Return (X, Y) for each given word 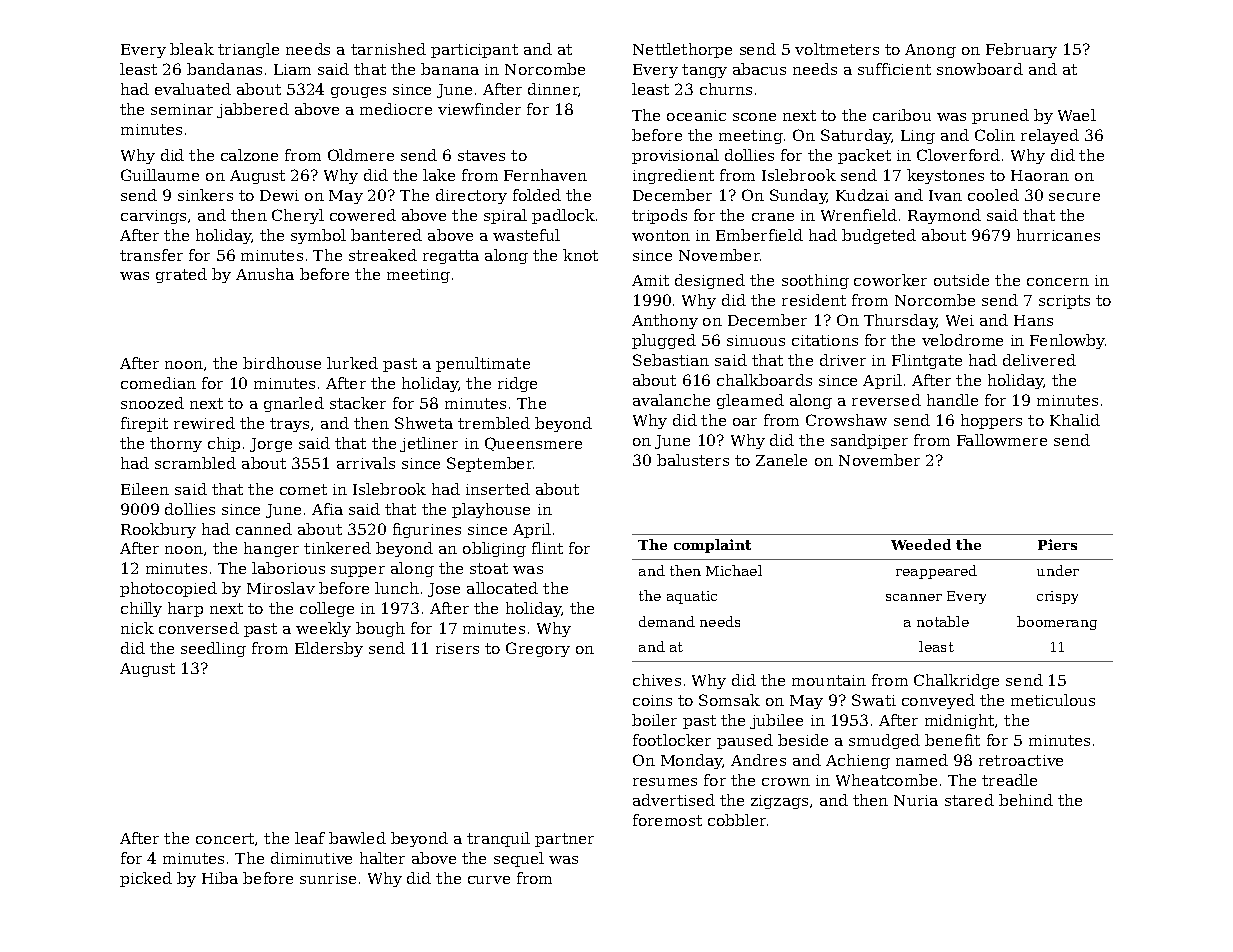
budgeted (879, 236)
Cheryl (298, 216)
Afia (327, 509)
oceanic (696, 115)
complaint (712, 546)
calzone (249, 155)
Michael (734, 570)
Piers (1057, 544)
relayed (1050, 136)
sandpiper (869, 441)
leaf (310, 838)
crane (773, 217)
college (327, 609)
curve (489, 880)
